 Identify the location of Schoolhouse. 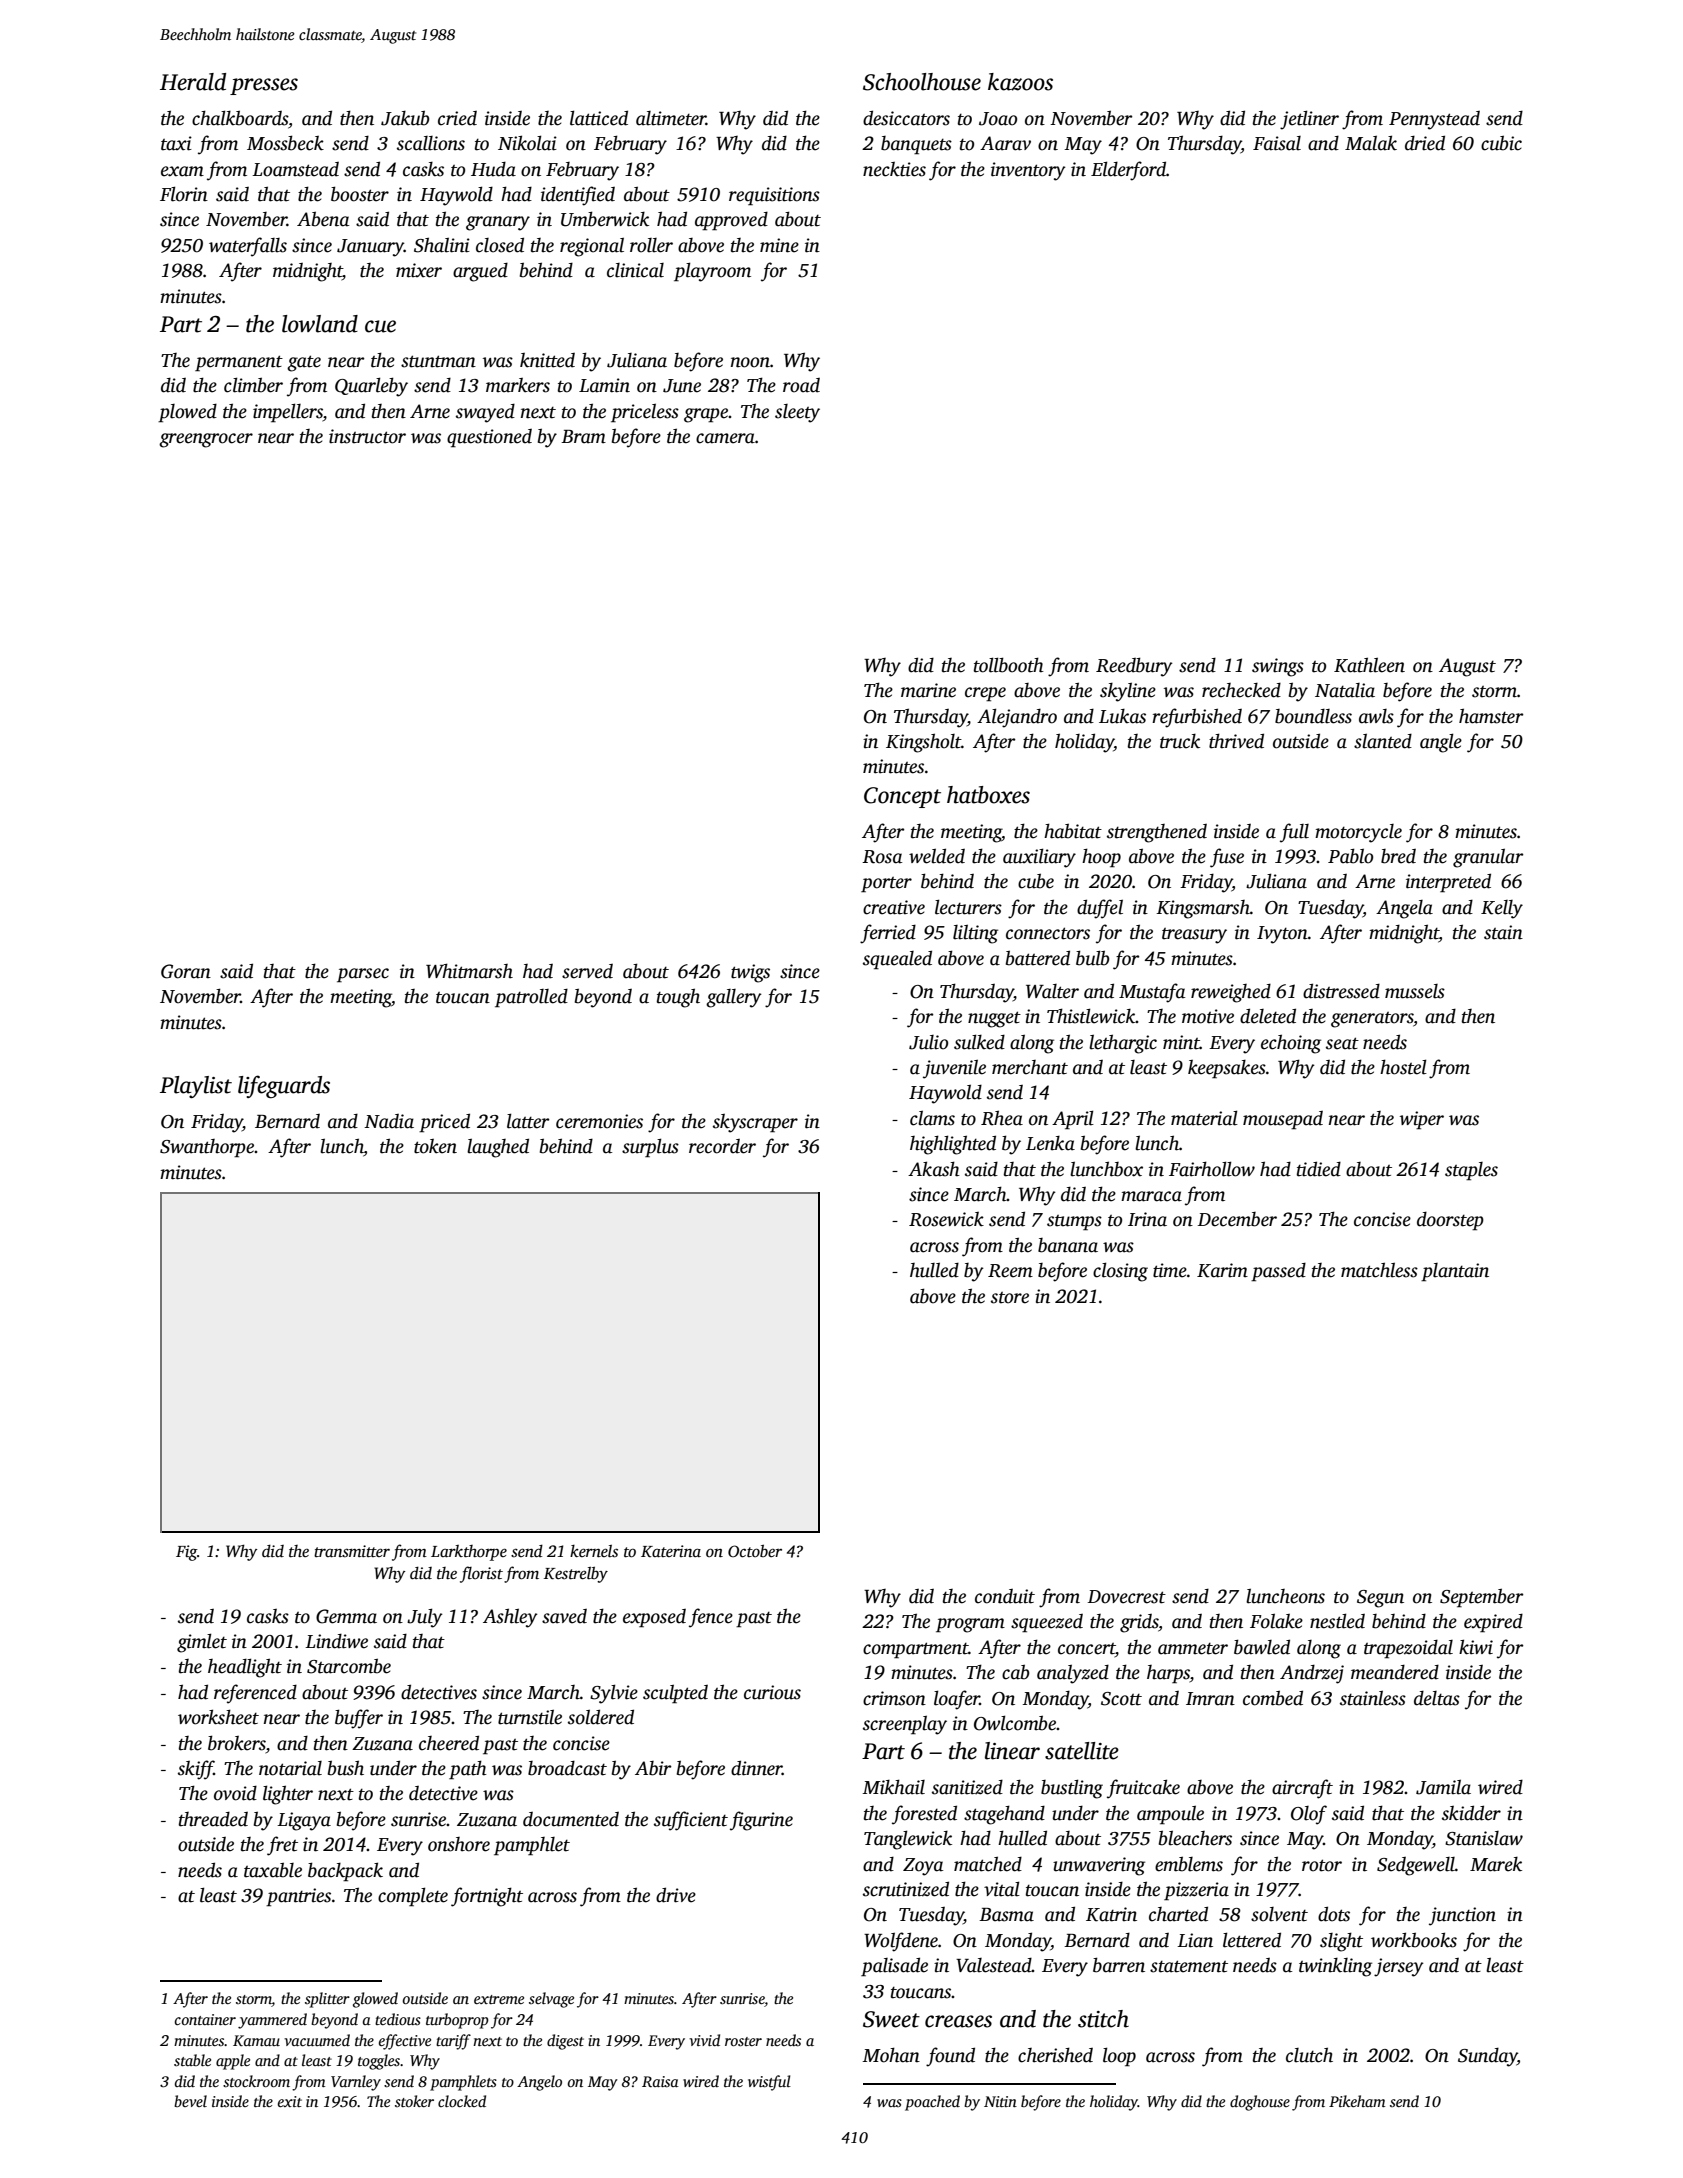
(922, 82).
